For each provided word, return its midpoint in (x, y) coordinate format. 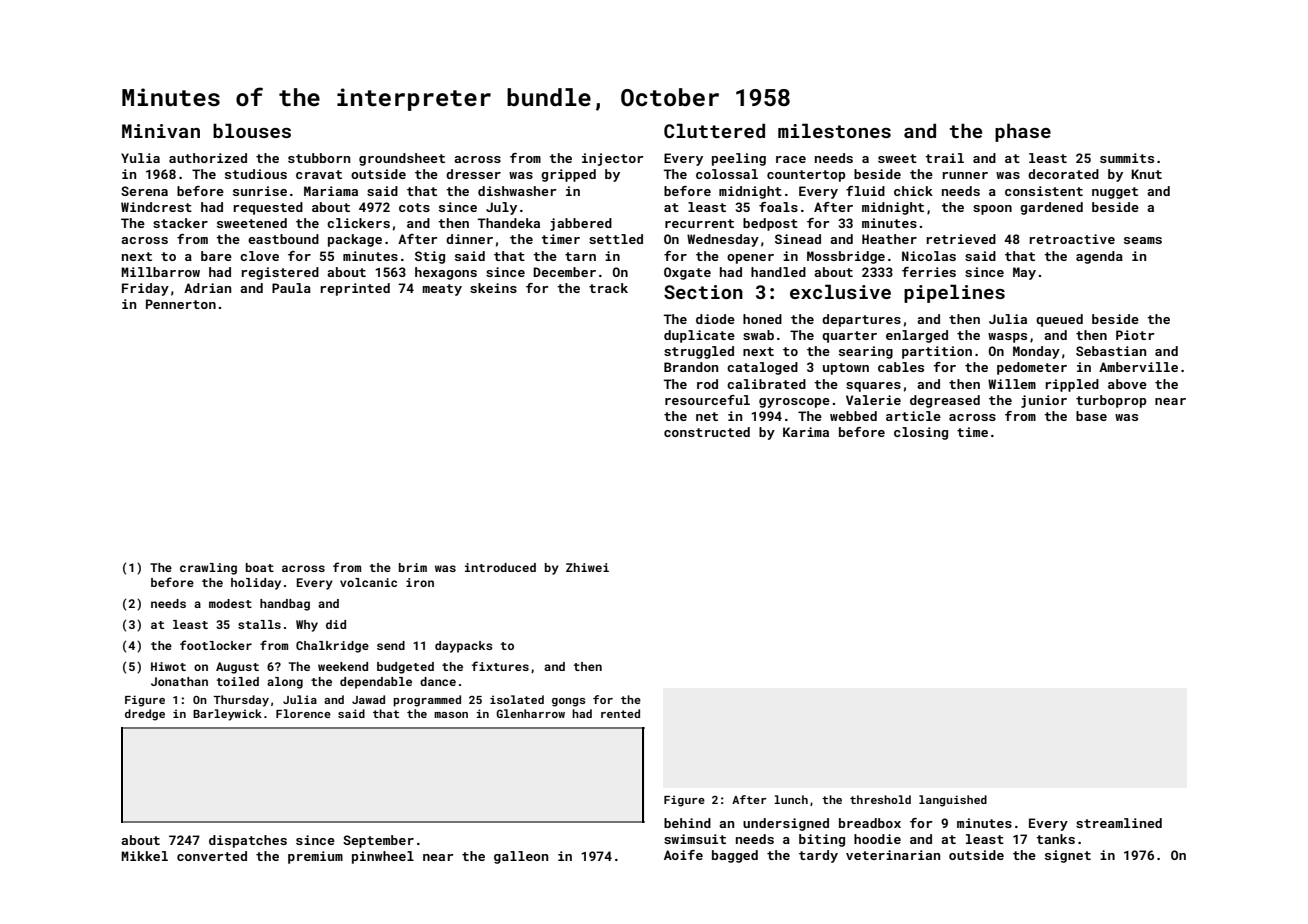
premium (315, 857)
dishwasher (517, 191)
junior (1044, 401)
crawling (208, 569)
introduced (500, 567)
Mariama (331, 191)
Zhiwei (587, 567)
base (1091, 416)
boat (260, 567)
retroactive (1072, 239)
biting (822, 840)
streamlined (1119, 823)
